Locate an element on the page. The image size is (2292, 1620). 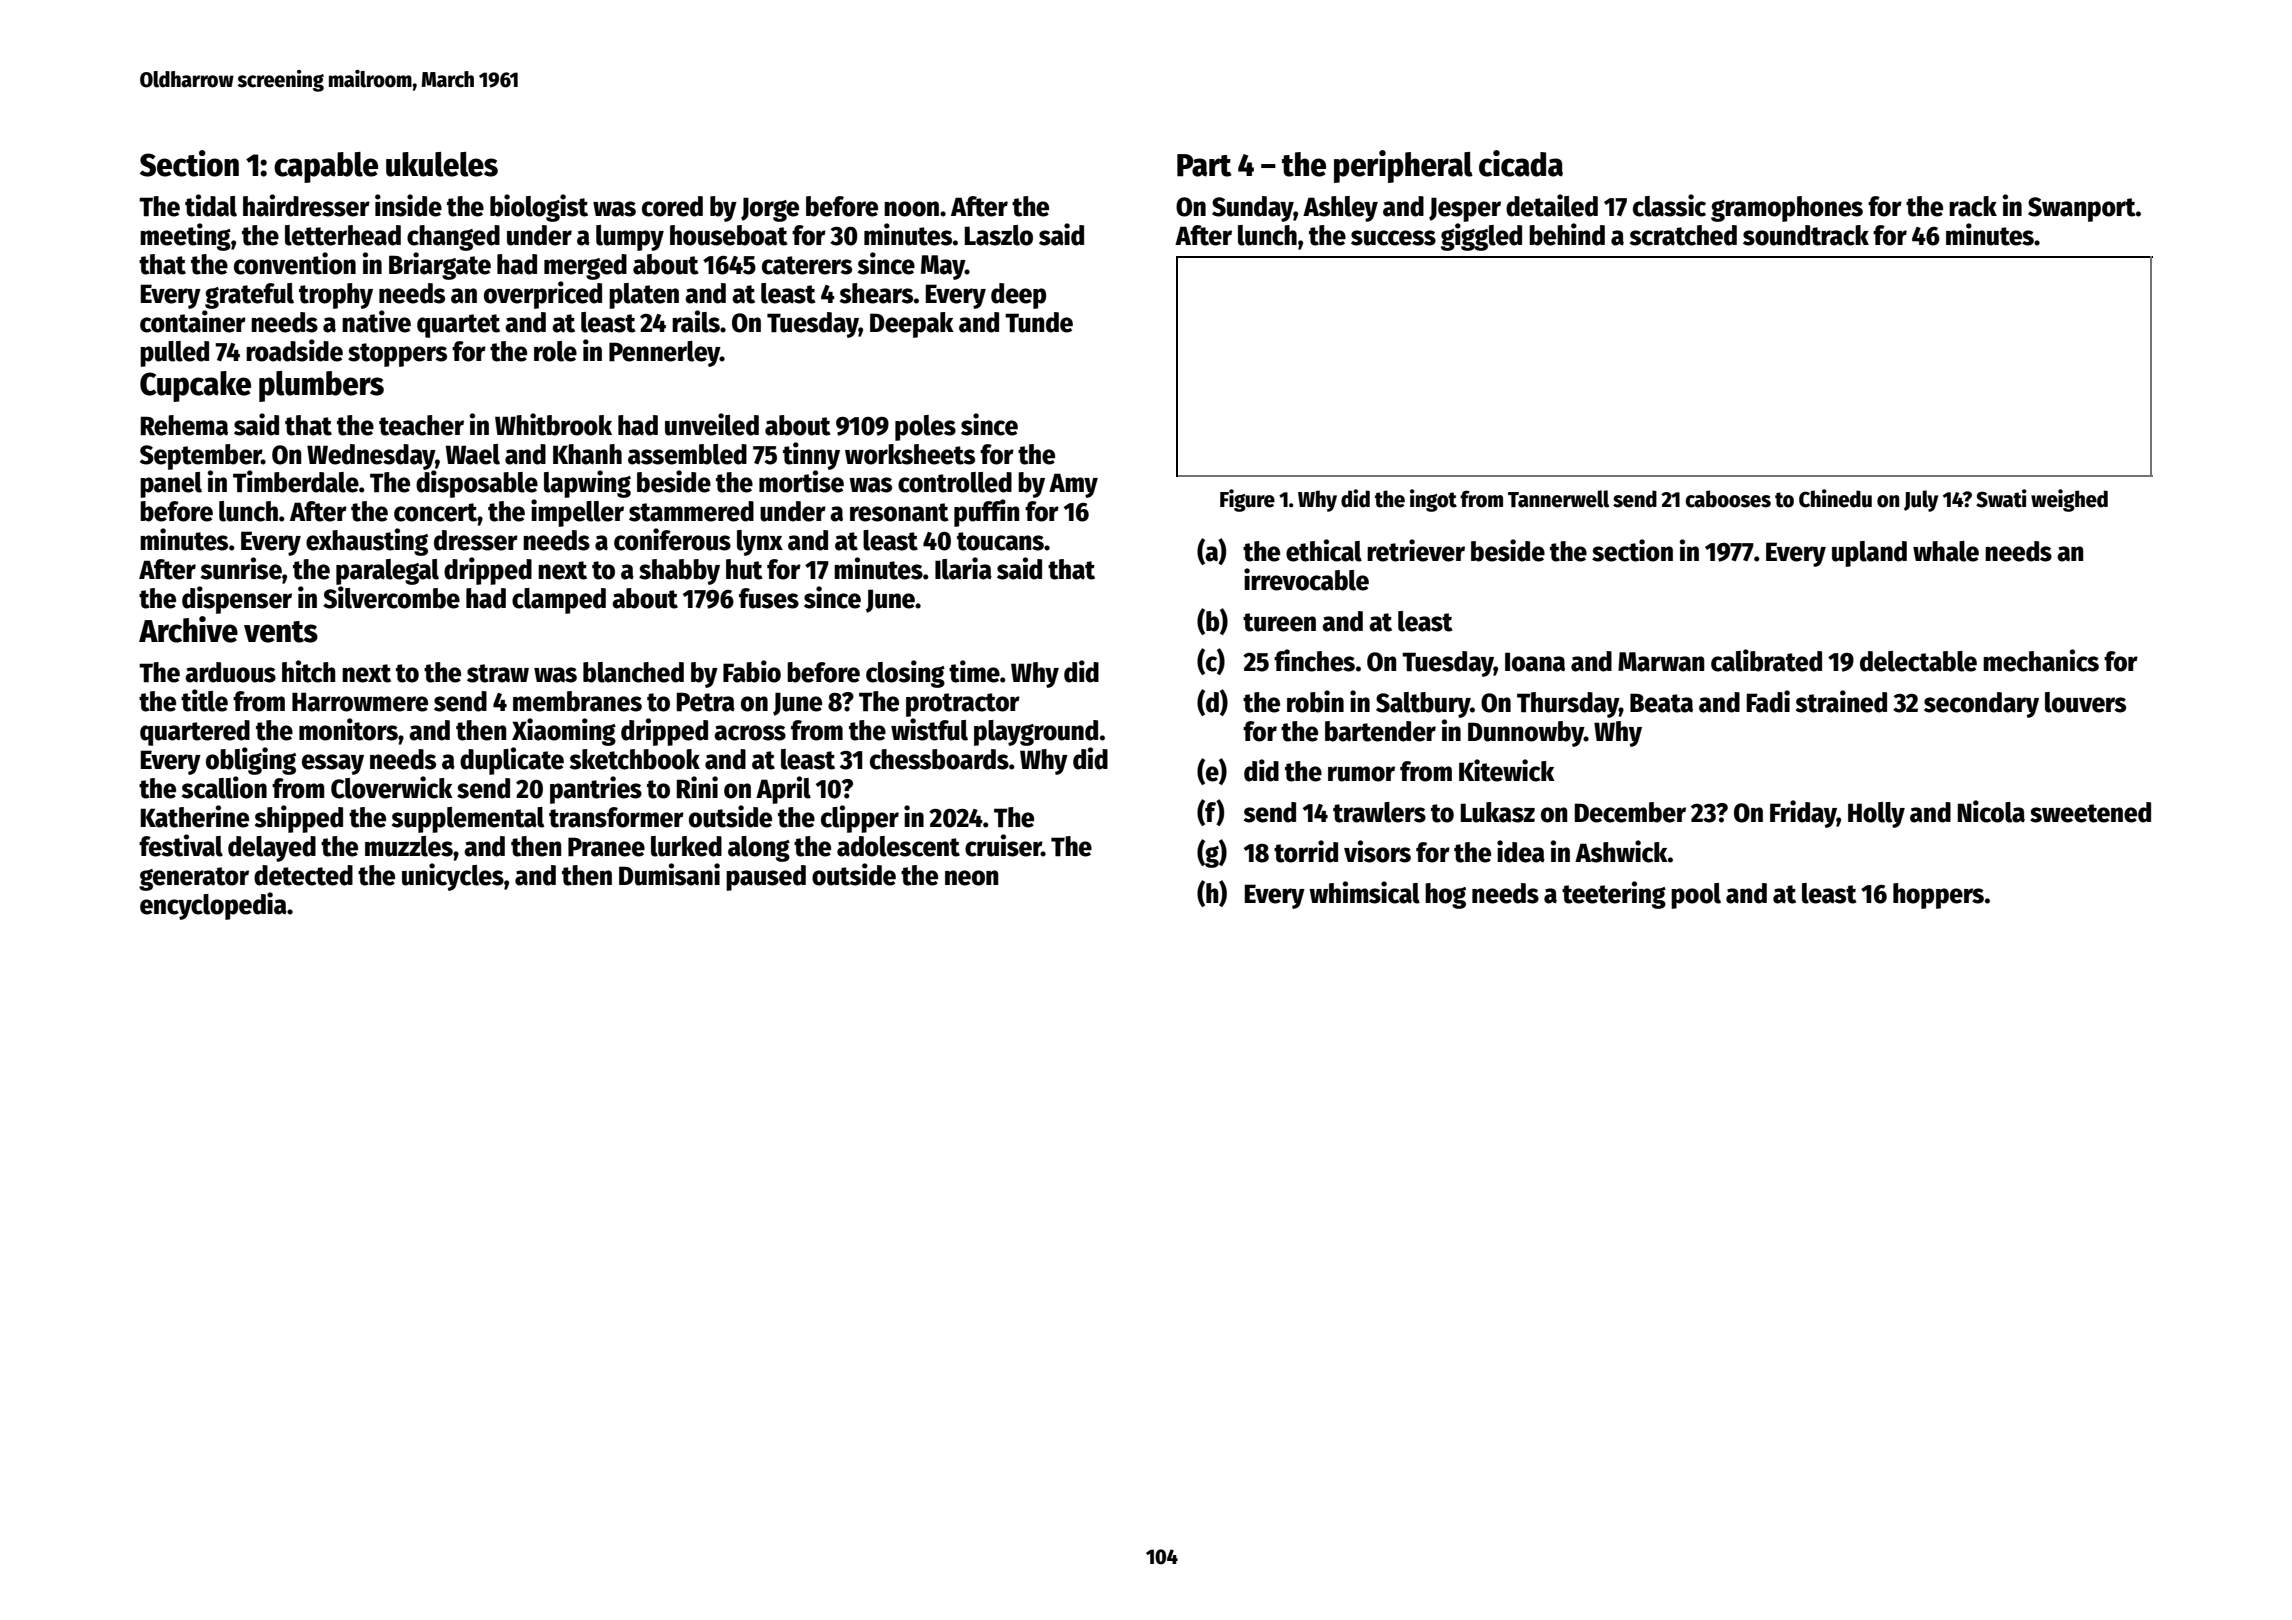
arduous is located at coordinates (230, 672).
